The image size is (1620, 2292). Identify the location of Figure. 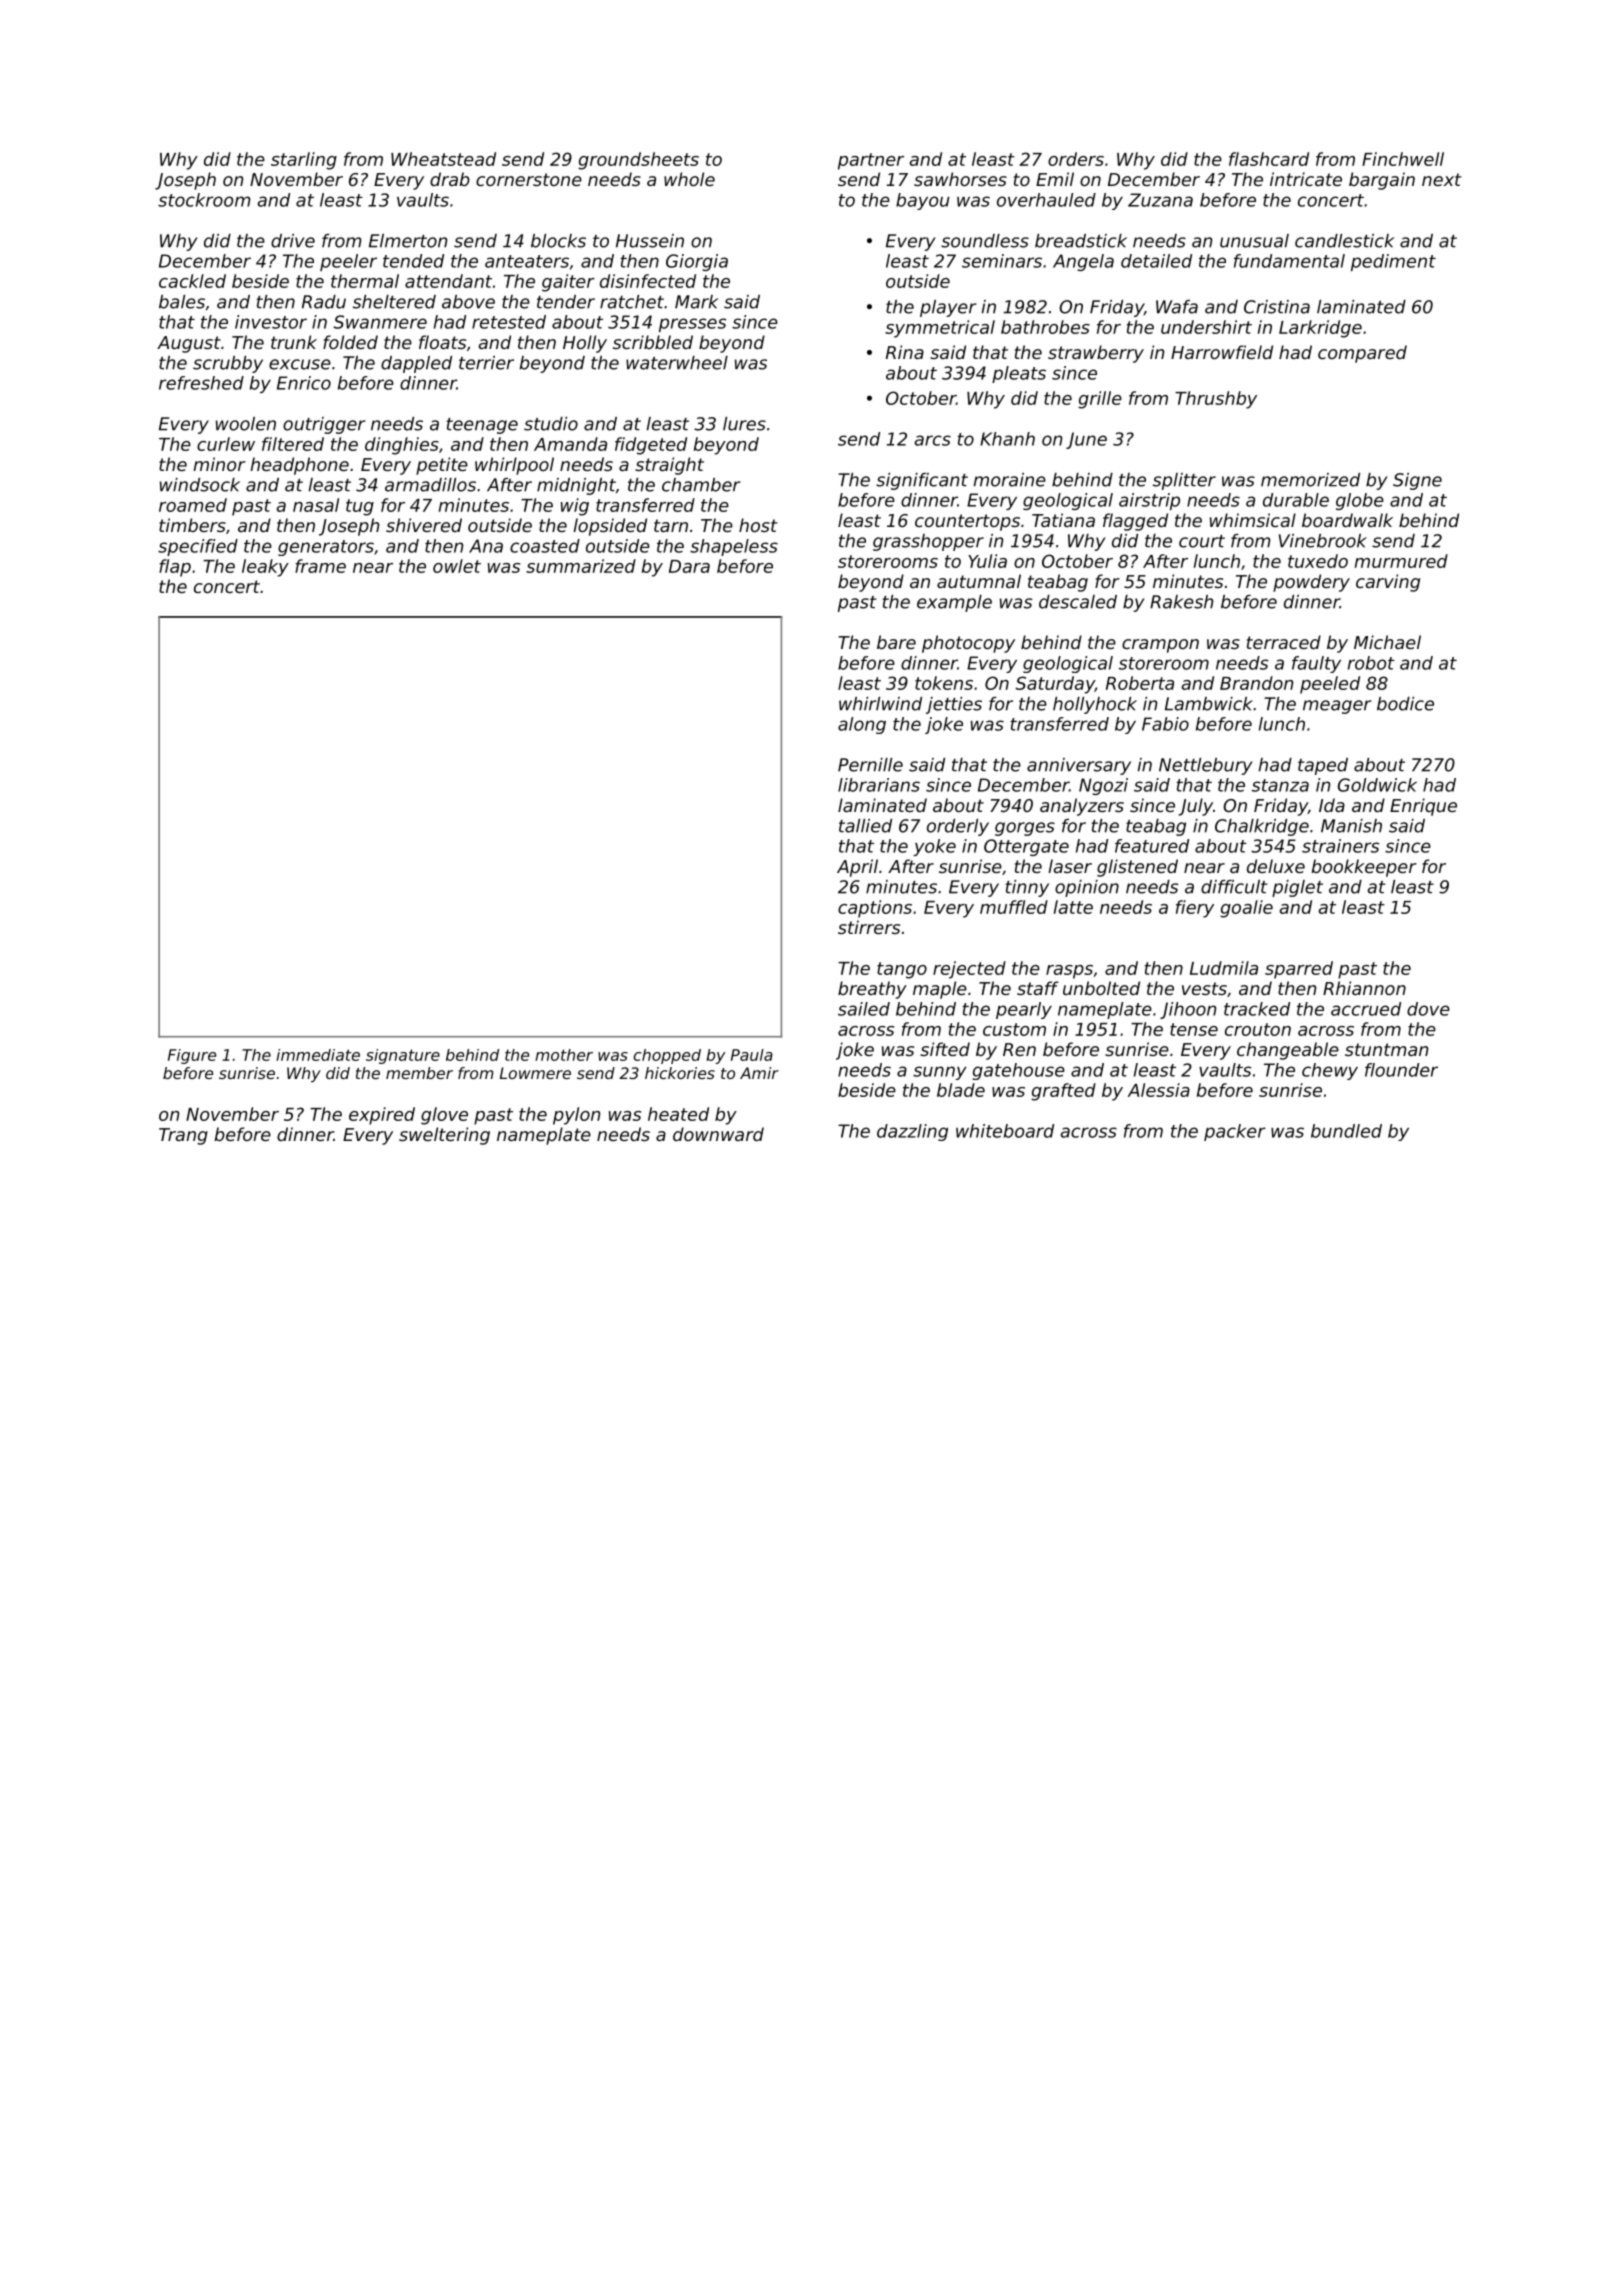
(192, 1056).
